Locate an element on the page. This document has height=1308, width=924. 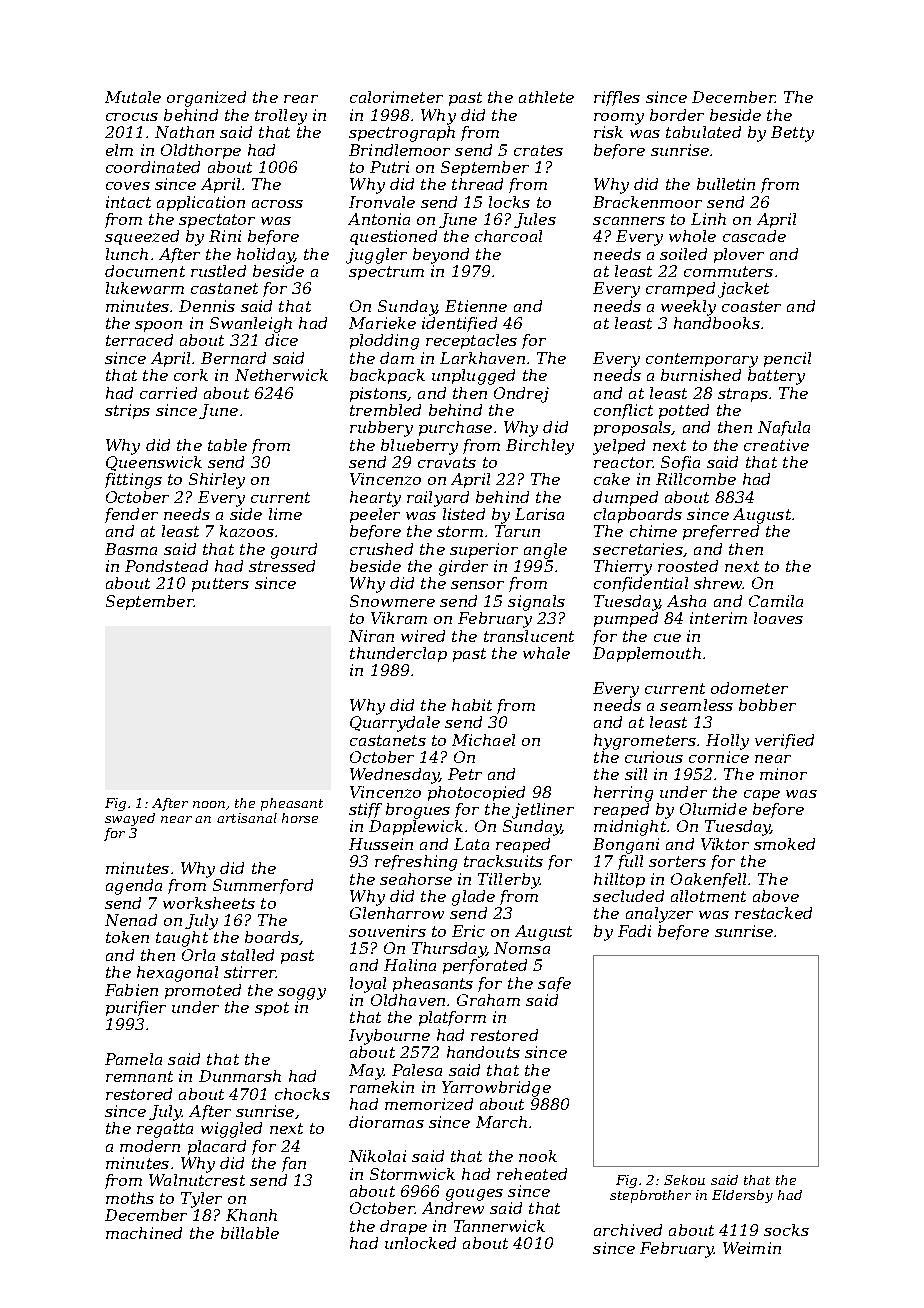
stalled is located at coordinates (247, 955).
